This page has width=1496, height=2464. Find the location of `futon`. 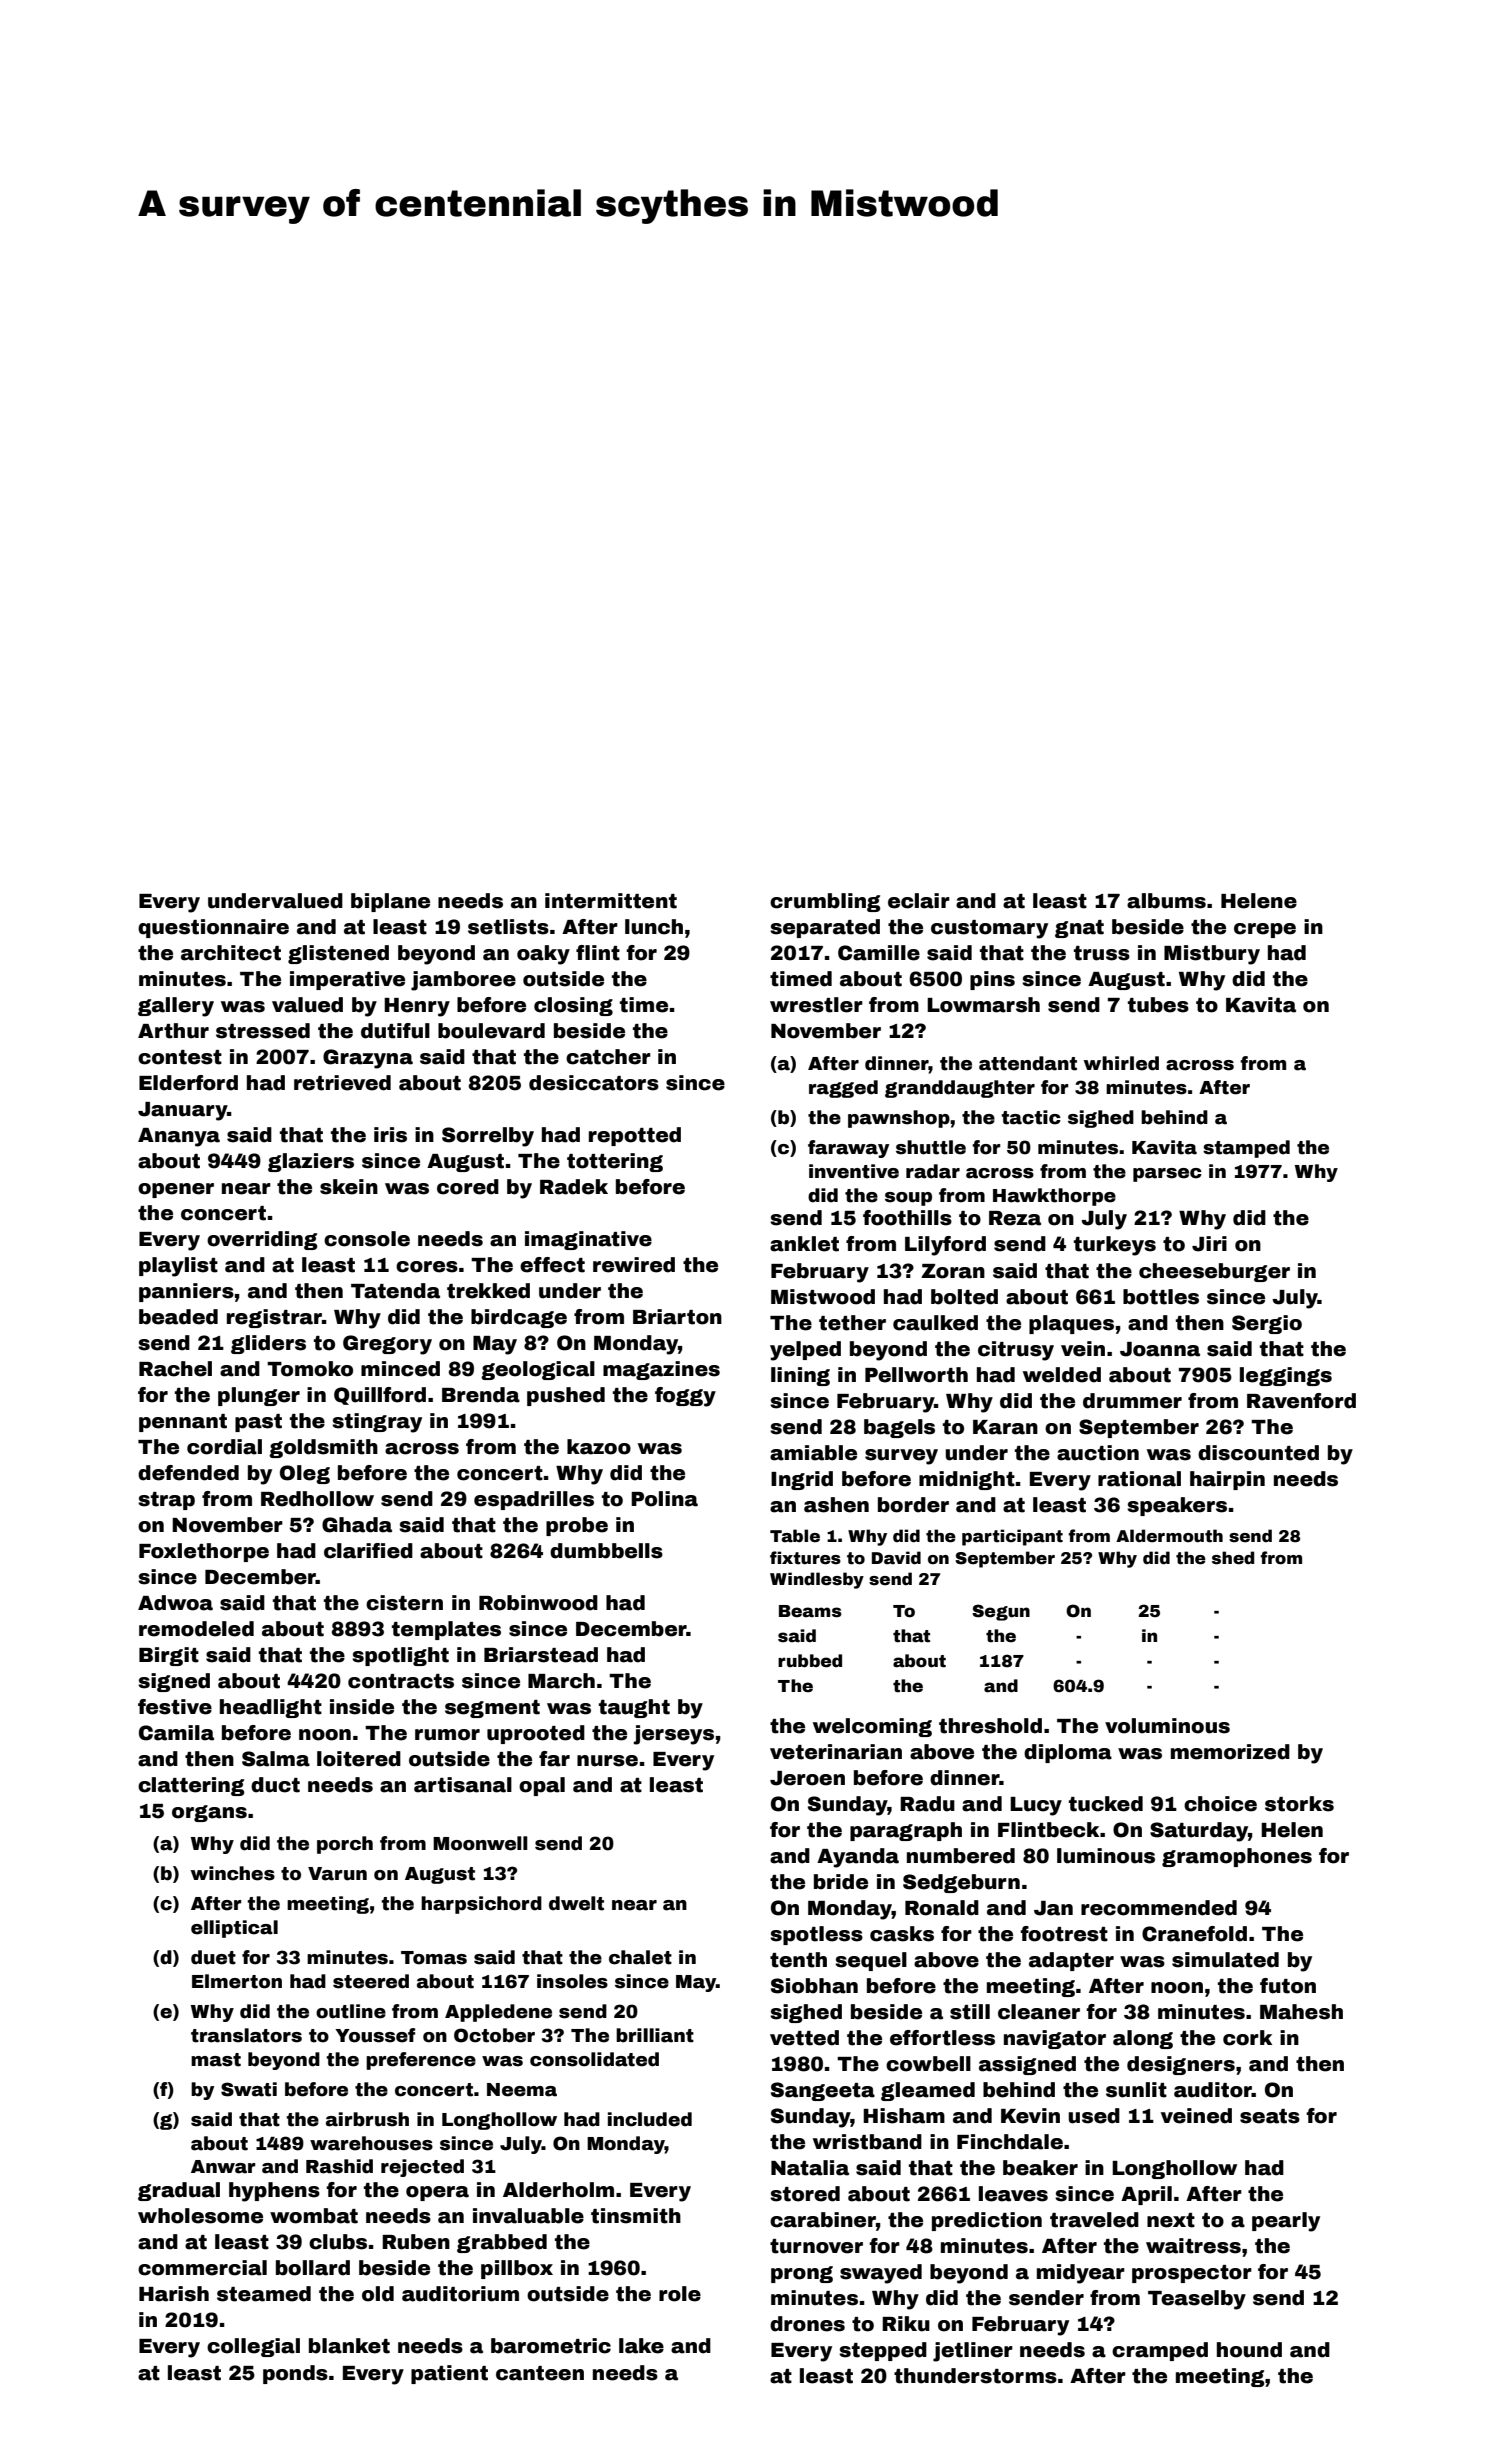

futon is located at coordinates (1288, 1986).
